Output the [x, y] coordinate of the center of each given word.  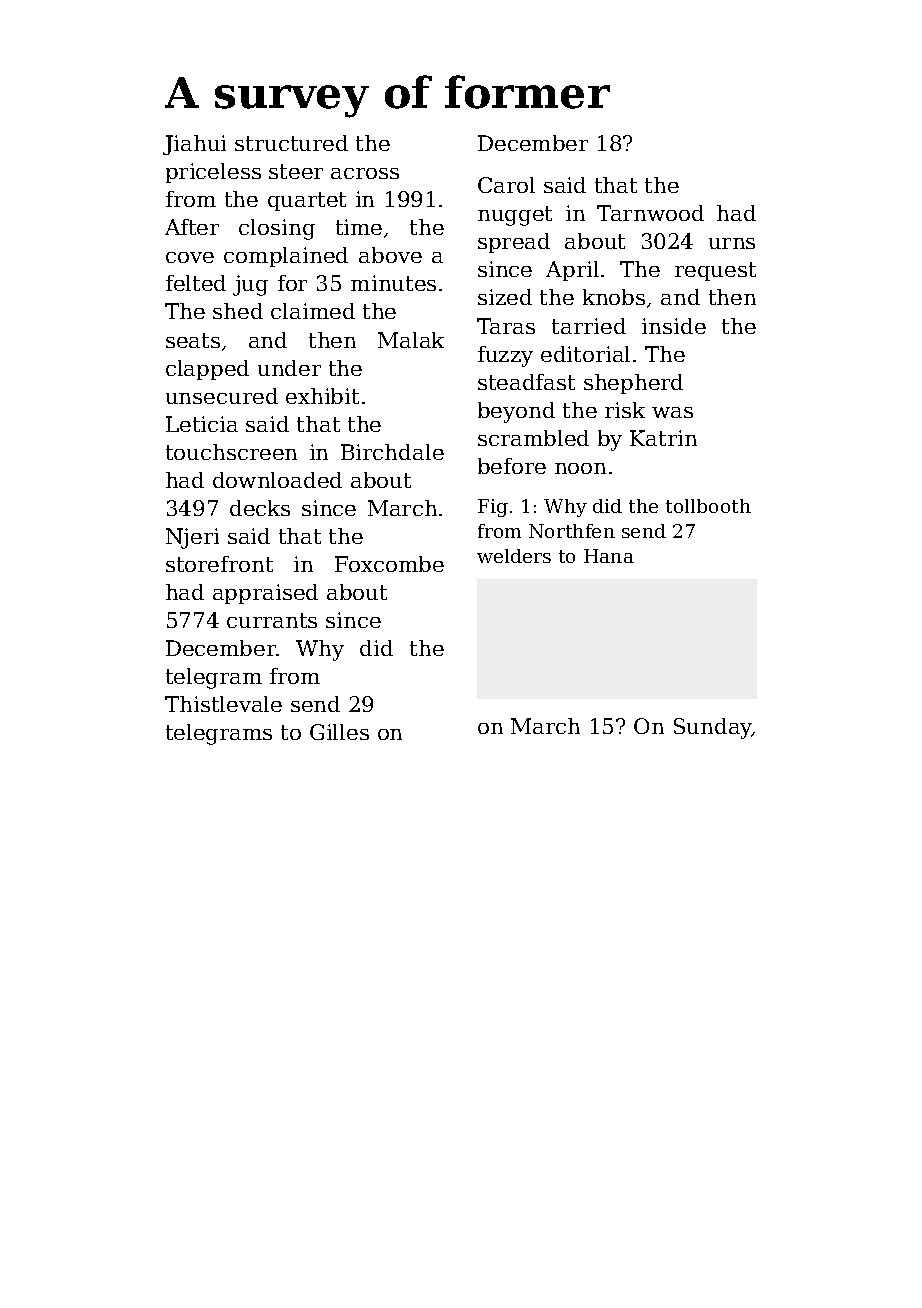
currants [272, 620]
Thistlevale [223, 704]
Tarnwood [650, 213]
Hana [609, 556]
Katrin [663, 438]
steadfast [526, 382]
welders [514, 556]
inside [674, 326]
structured [291, 143]
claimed [313, 311]
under [289, 368]
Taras [506, 326]
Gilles [339, 732]
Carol [506, 185]
